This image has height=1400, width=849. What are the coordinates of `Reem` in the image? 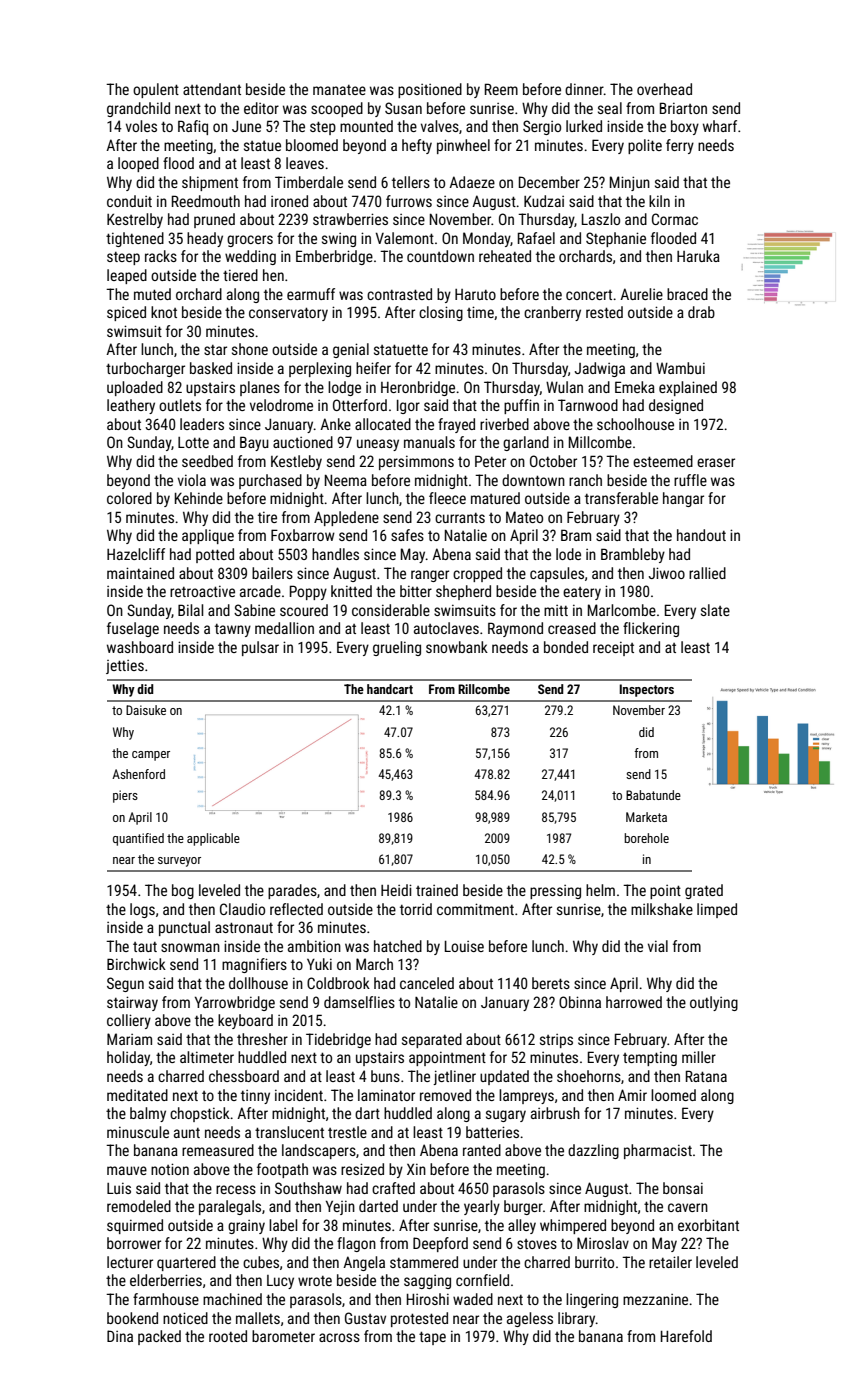 It's located at (501, 89).
